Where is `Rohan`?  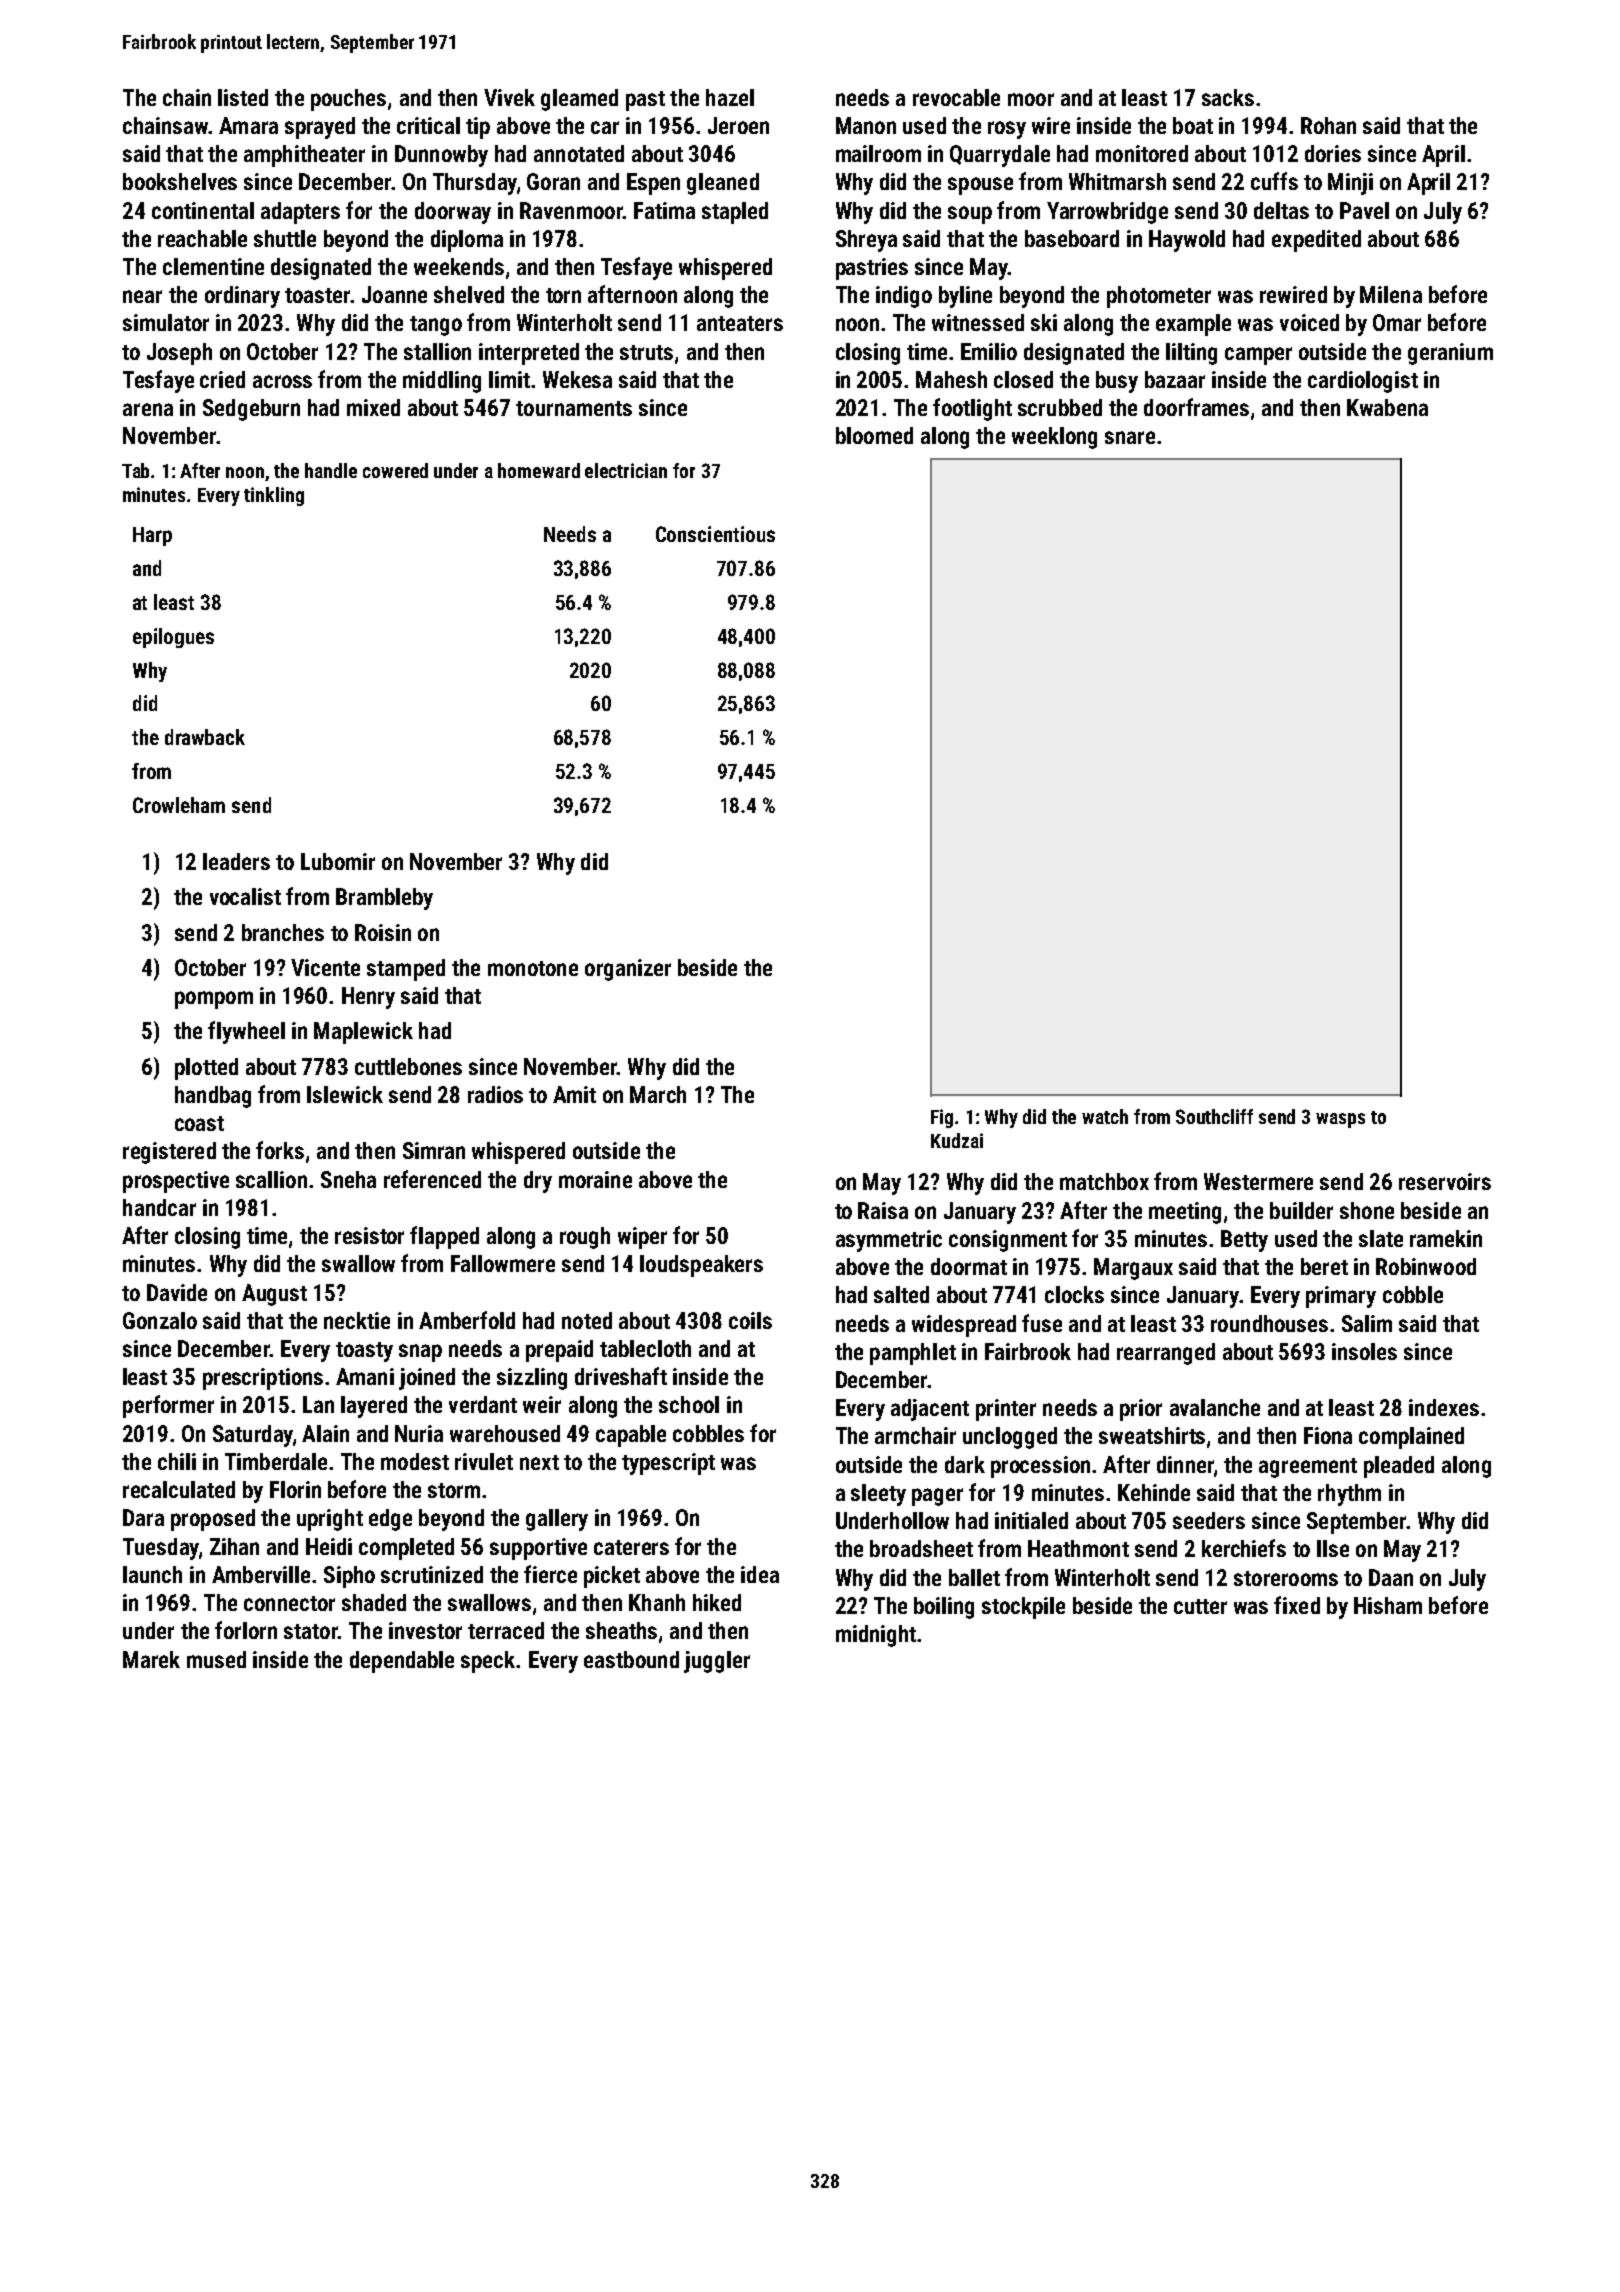
Rohan is located at coordinates (1328, 125).
